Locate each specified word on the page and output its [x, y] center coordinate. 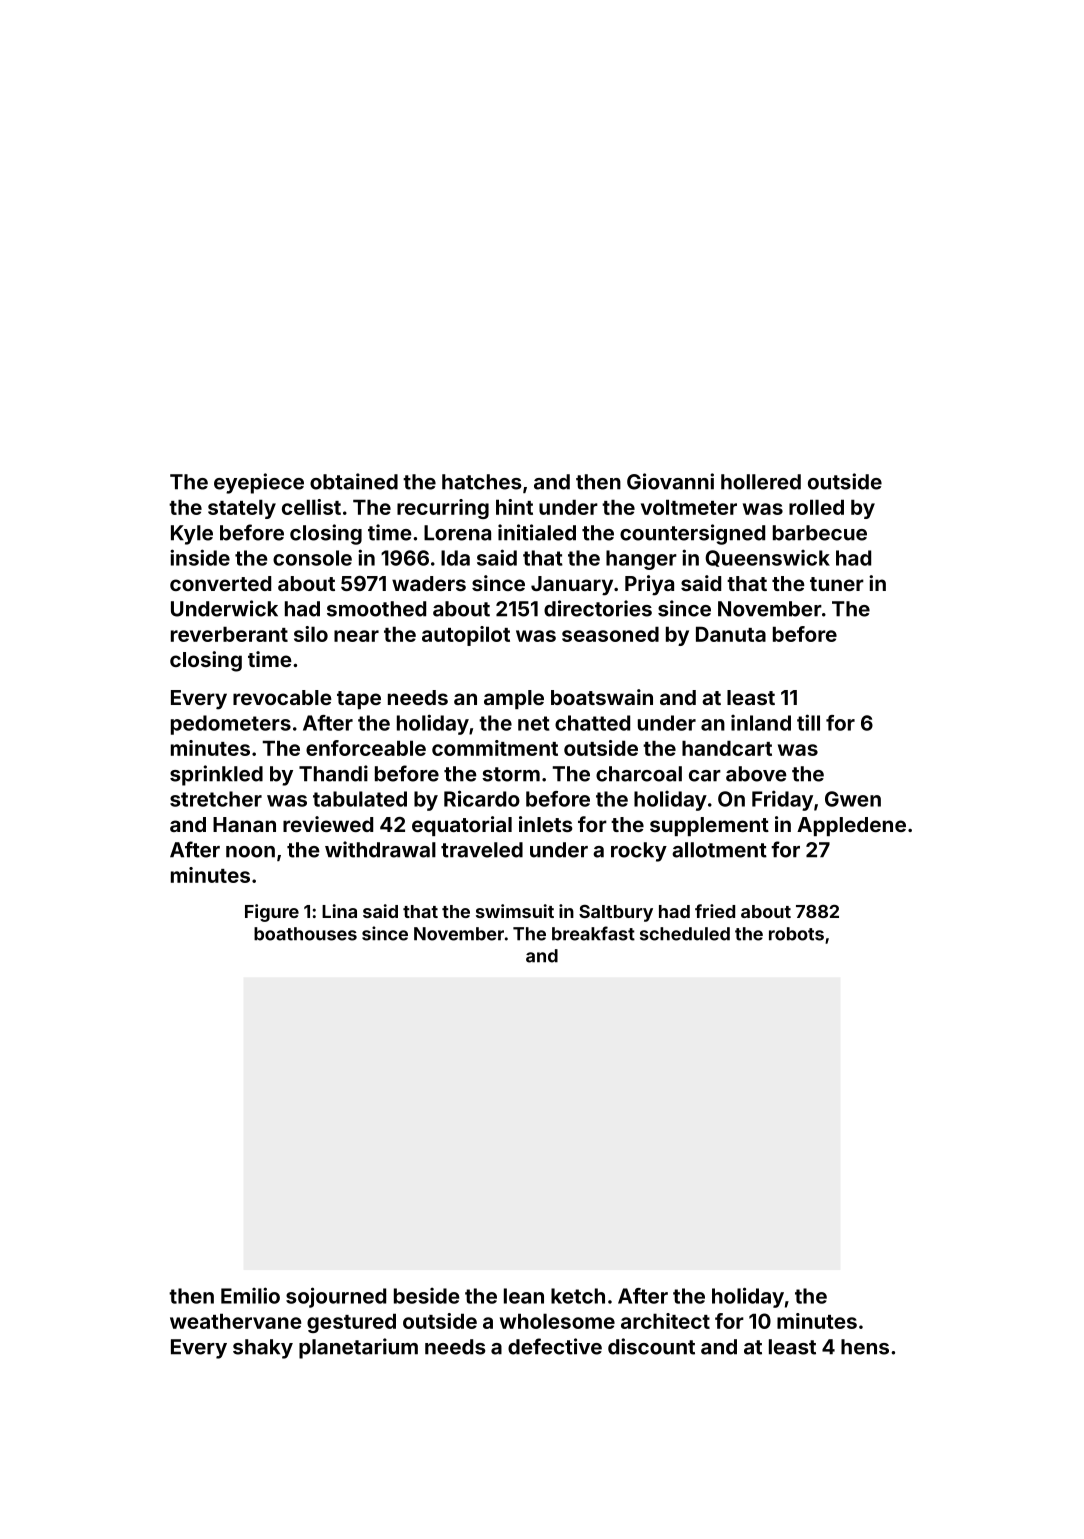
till [808, 722]
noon [250, 852]
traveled [482, 850]
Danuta [731, 634]
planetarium [358, 1348]
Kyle [192, 535]
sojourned [336, 1297]
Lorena [457, 533]
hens [865, 1347]
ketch [578, 1296]
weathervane [235, 1321]
